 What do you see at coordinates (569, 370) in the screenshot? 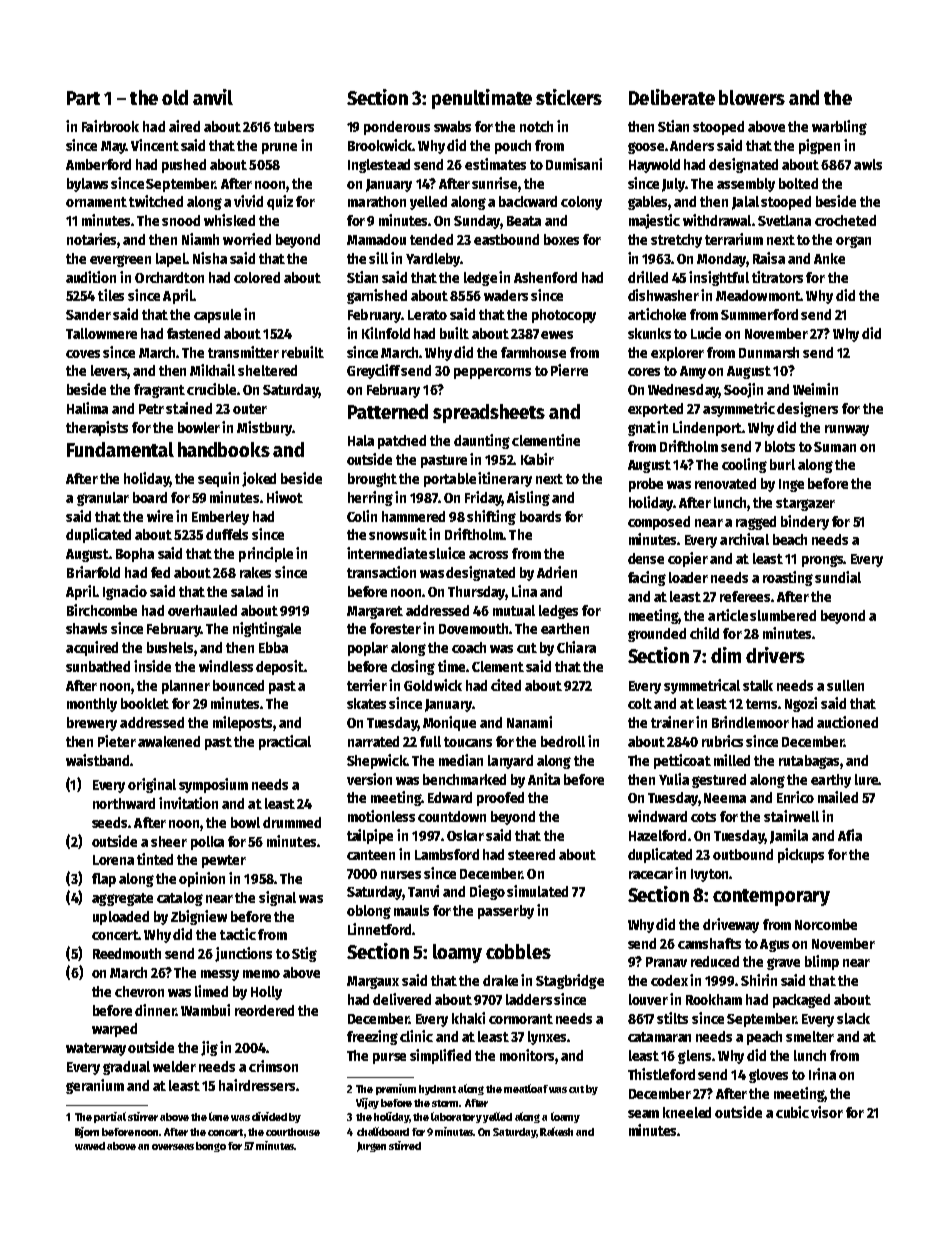
I see `Pierre` at bounding box center [569, 370].
